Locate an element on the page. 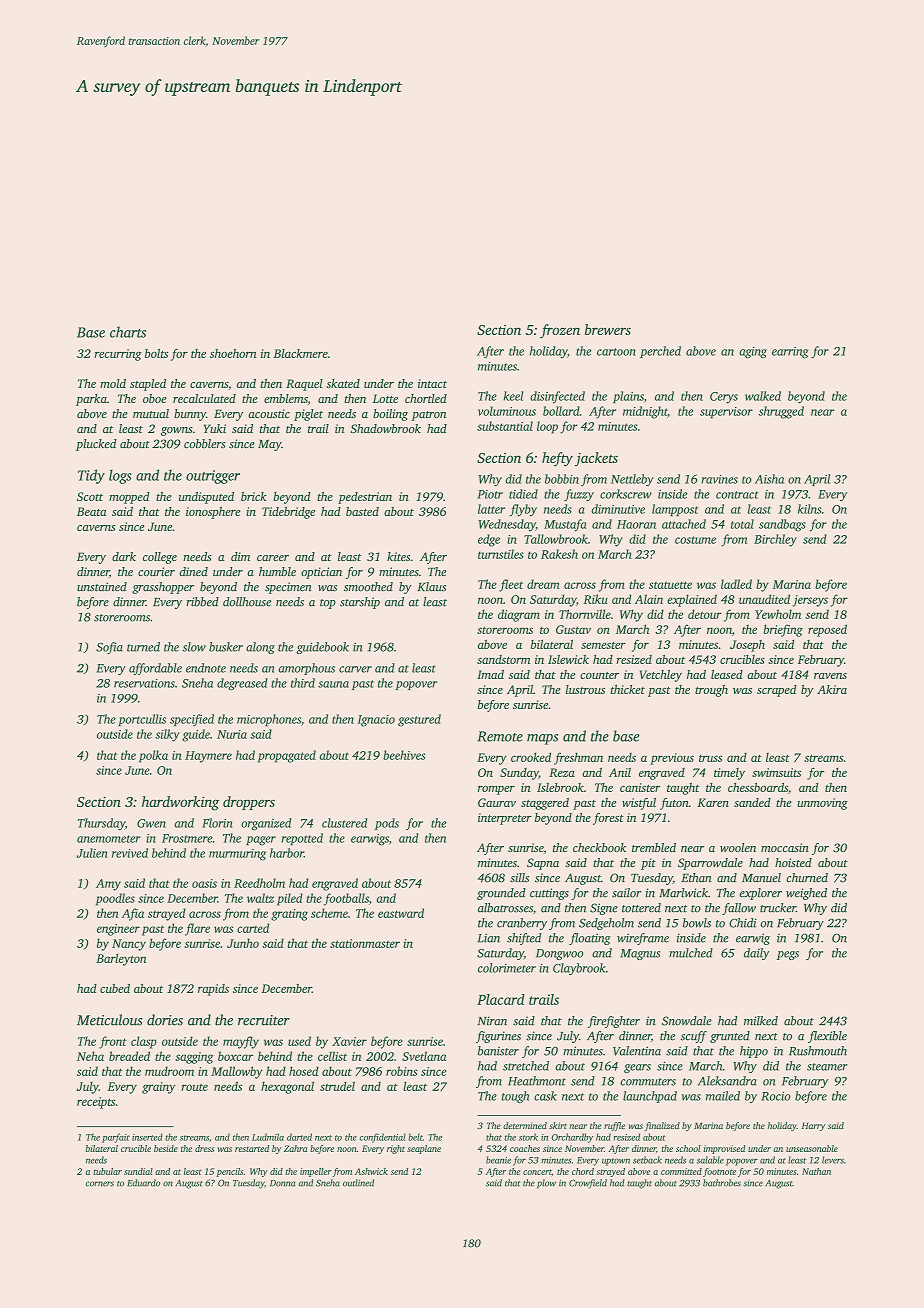 The height and width of the document is (1308, 924). Lian is located at coordinates (489, 938).
